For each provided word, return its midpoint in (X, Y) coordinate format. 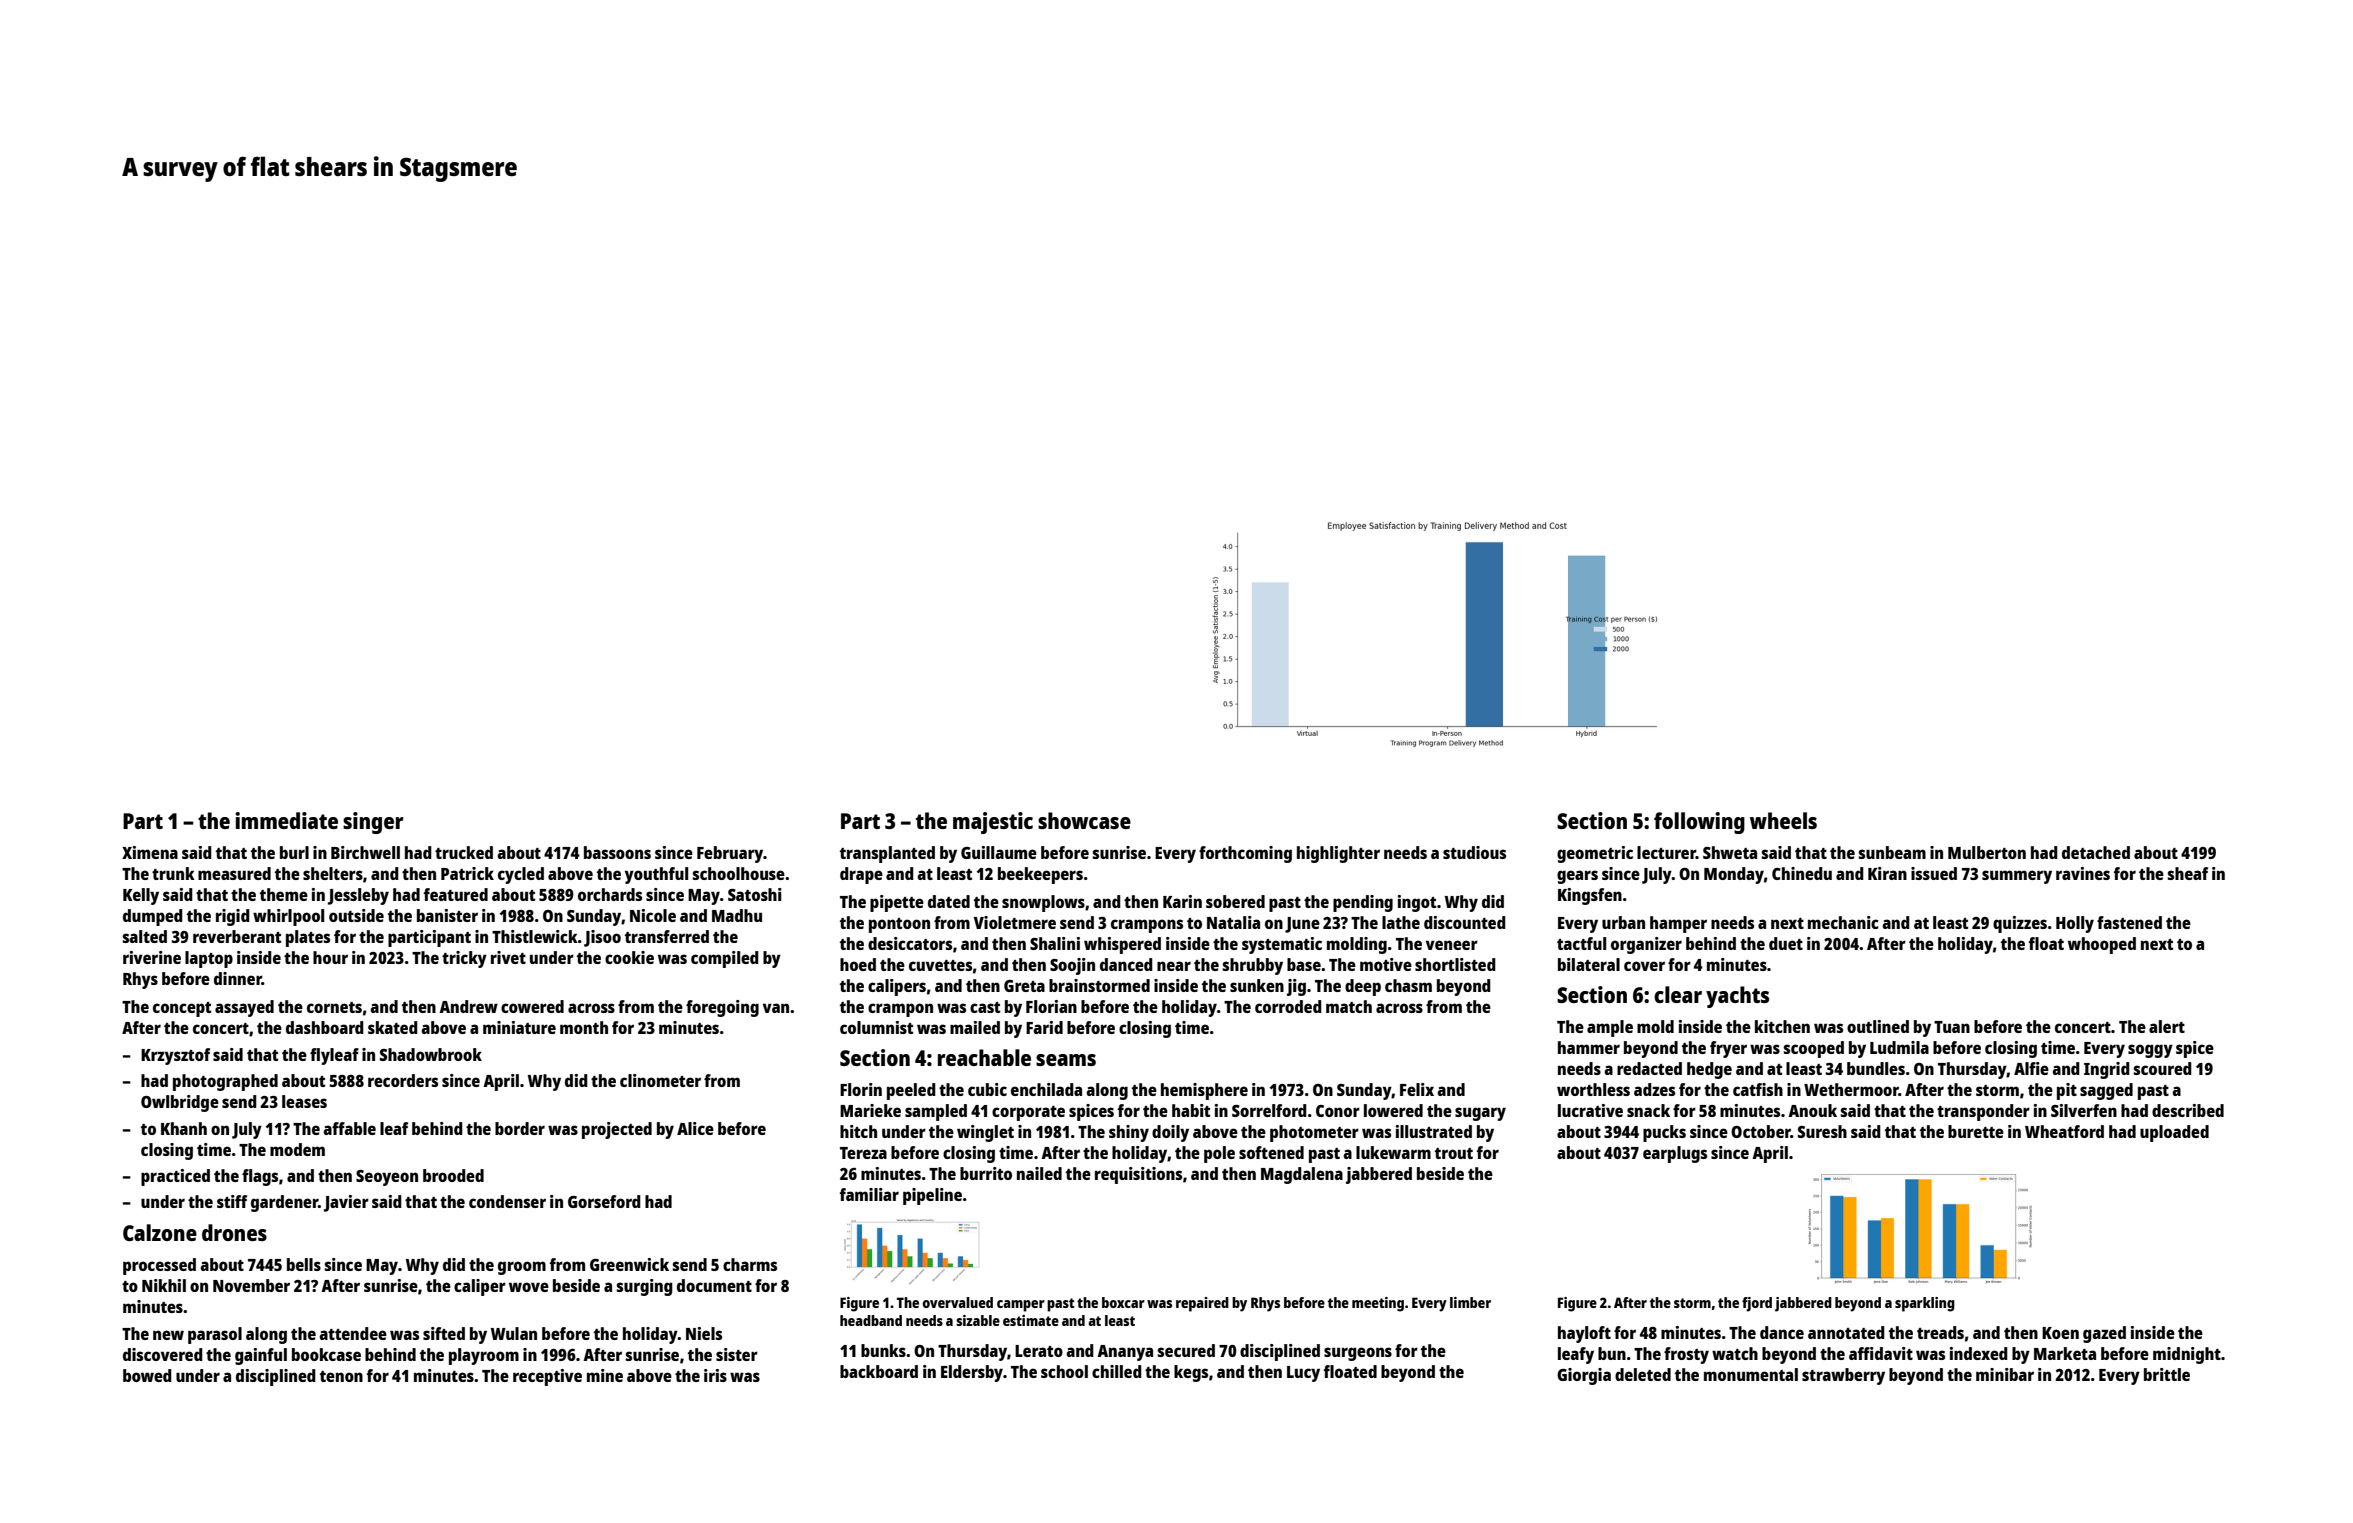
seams (1066, 1060)
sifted (444, 1333)
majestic (993, 823)
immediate (286, 820)
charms (750, 1264)
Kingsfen (1590, 896)
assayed (244, 1008)
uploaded (2174, 1133)
